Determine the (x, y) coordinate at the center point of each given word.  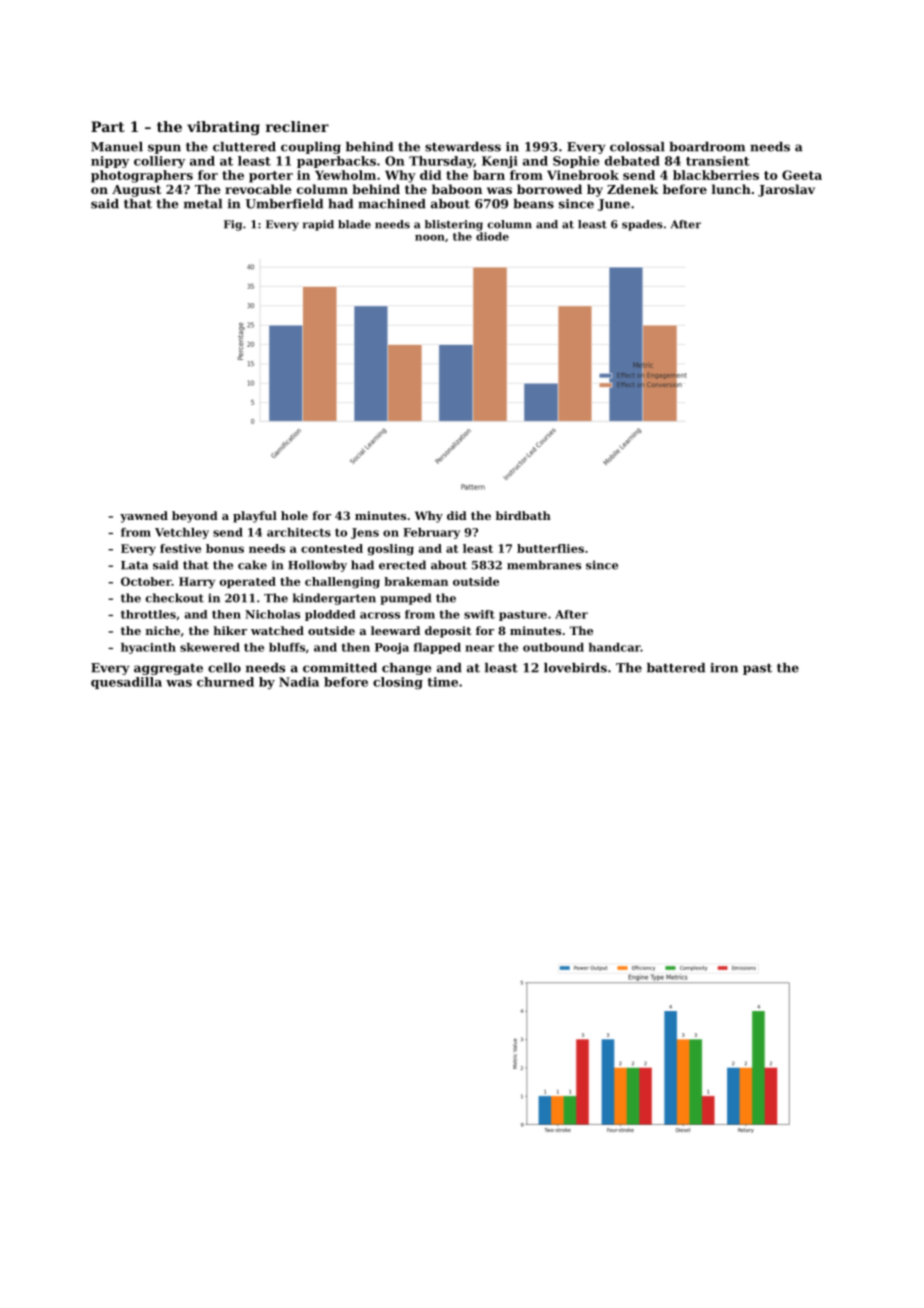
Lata (134, 565)
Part (108, 126)
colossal (637, 147)
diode (492, 236)
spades (642, 225)
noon (430, 238)
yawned (144, 517)
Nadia (299, 682)
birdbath (523, 515)
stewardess (463, 147)
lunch (731, 189)
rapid (318, 225)
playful (255, 517)
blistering (454, 225)
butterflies (550, 548)
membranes (544, 565)
